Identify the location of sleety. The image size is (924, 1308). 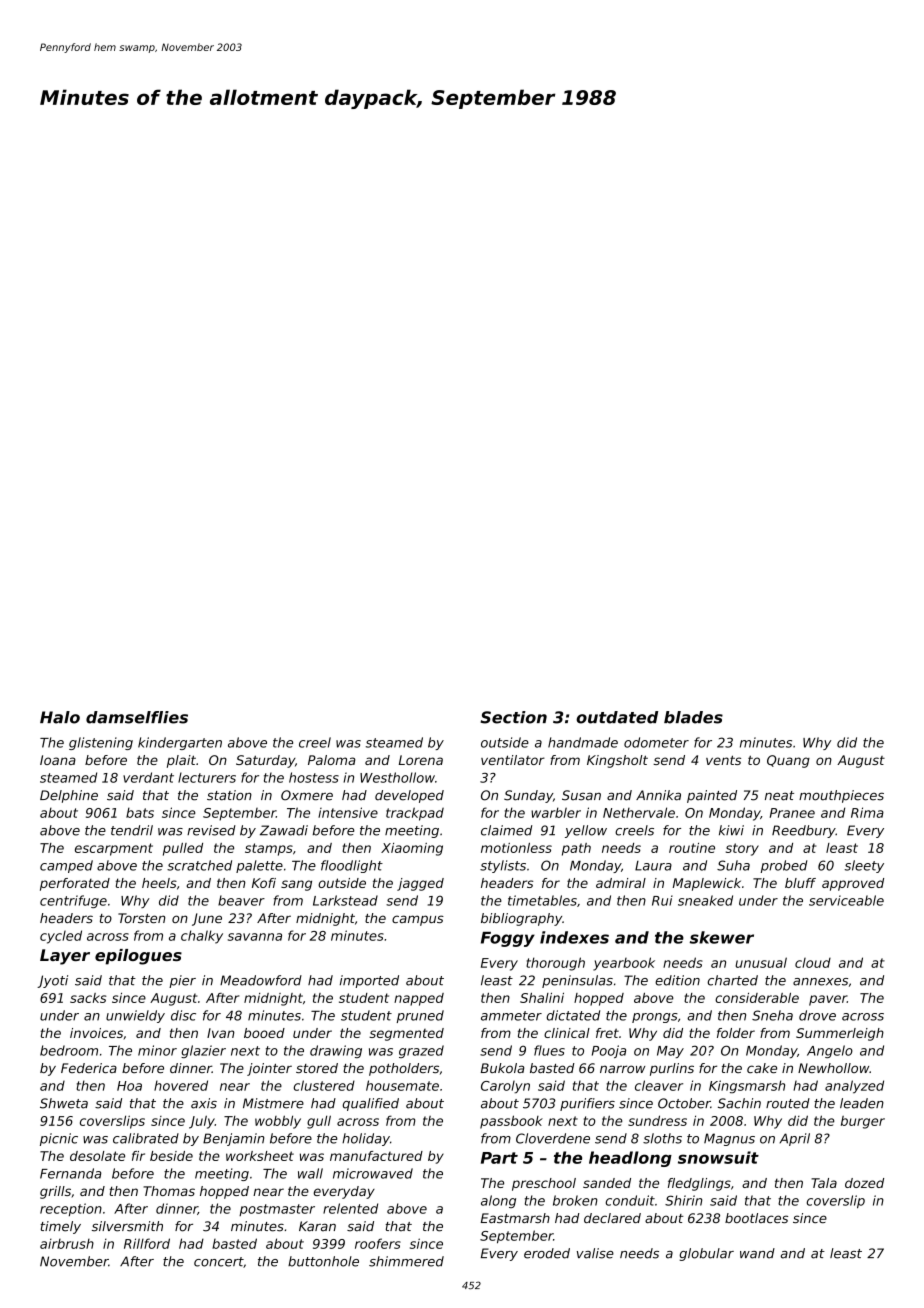
(864, 866).
